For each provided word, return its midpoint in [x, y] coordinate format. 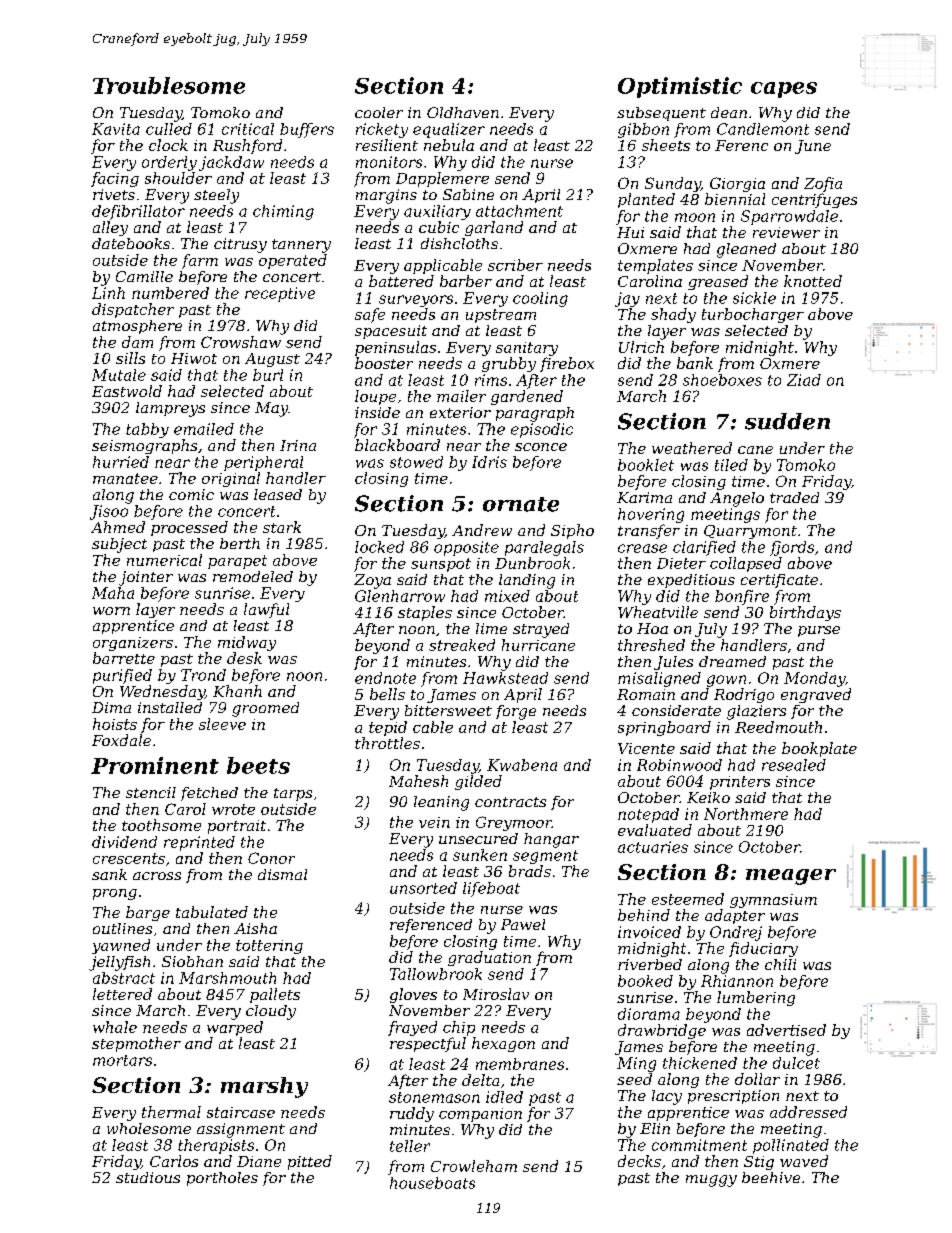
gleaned [746, 250]
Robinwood [679, 765]
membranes [520, 1064]
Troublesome [169, 85]
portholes [222, 1179]
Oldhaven [463, 112]
